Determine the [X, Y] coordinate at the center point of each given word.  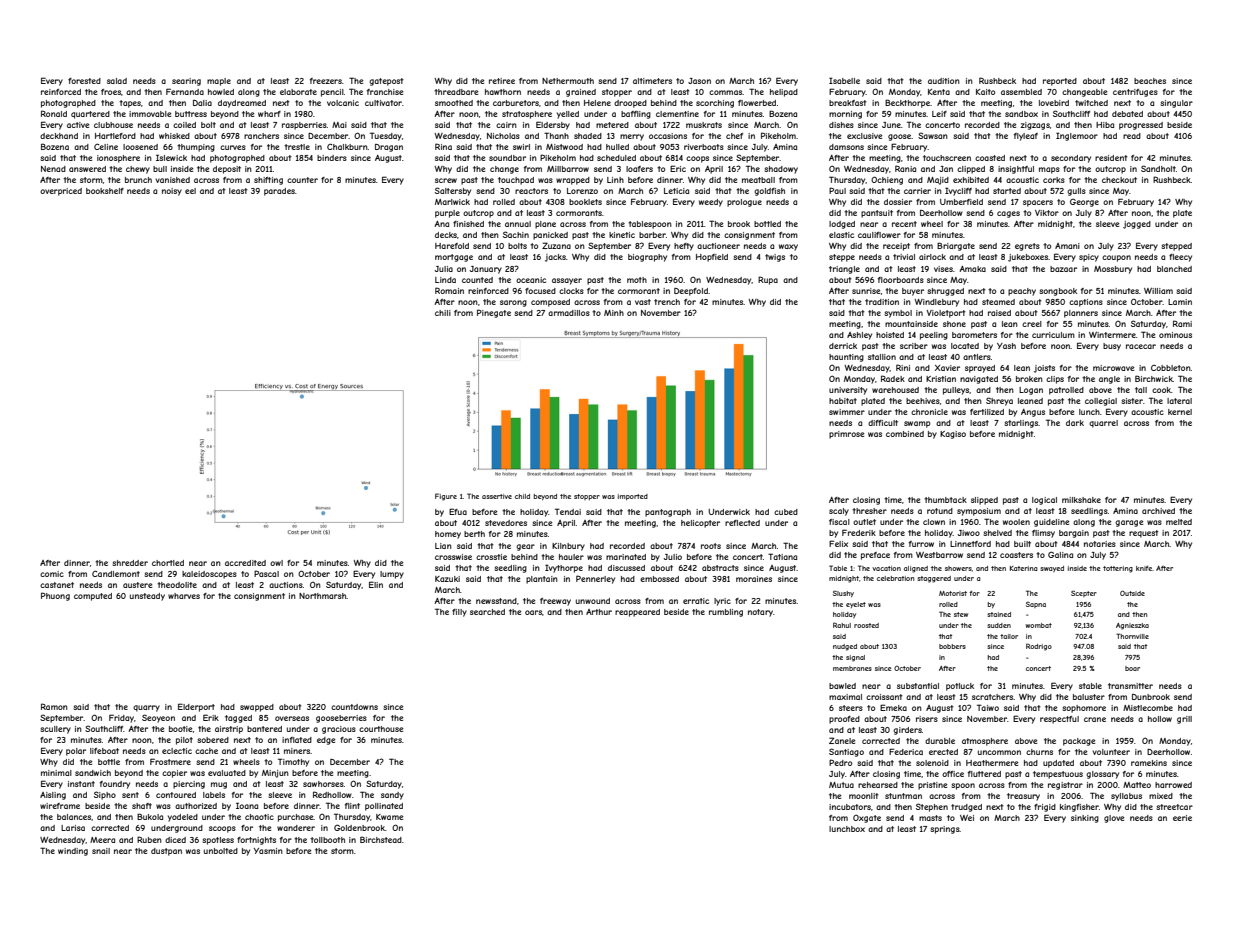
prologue [744, 203]
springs [945, 830]
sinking [1085, 819]
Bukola [150, 816]
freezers [326, 81]
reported [1060, 82]
